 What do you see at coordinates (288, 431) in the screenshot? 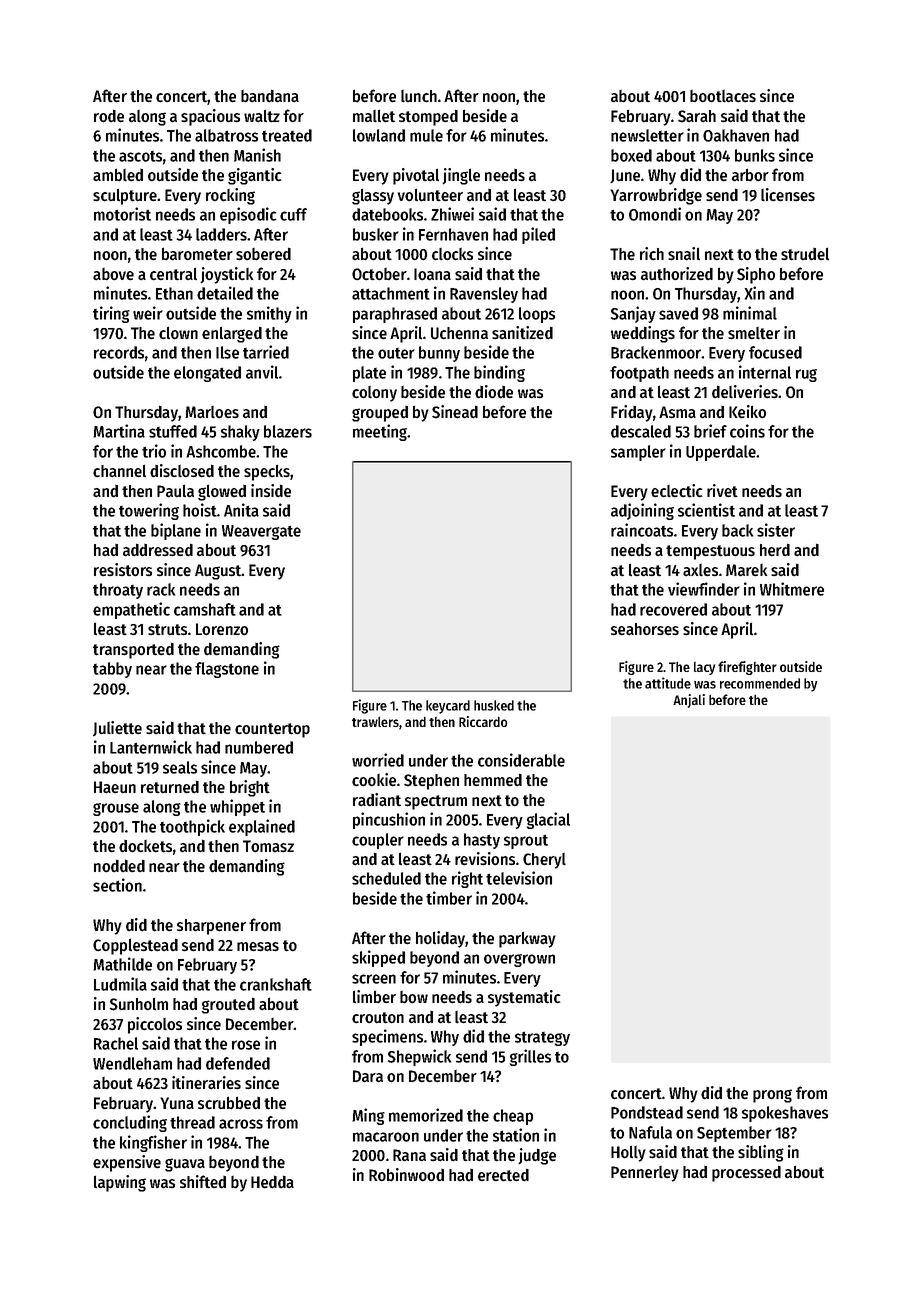
I see `blazers` at bounding box center [288, 431].
